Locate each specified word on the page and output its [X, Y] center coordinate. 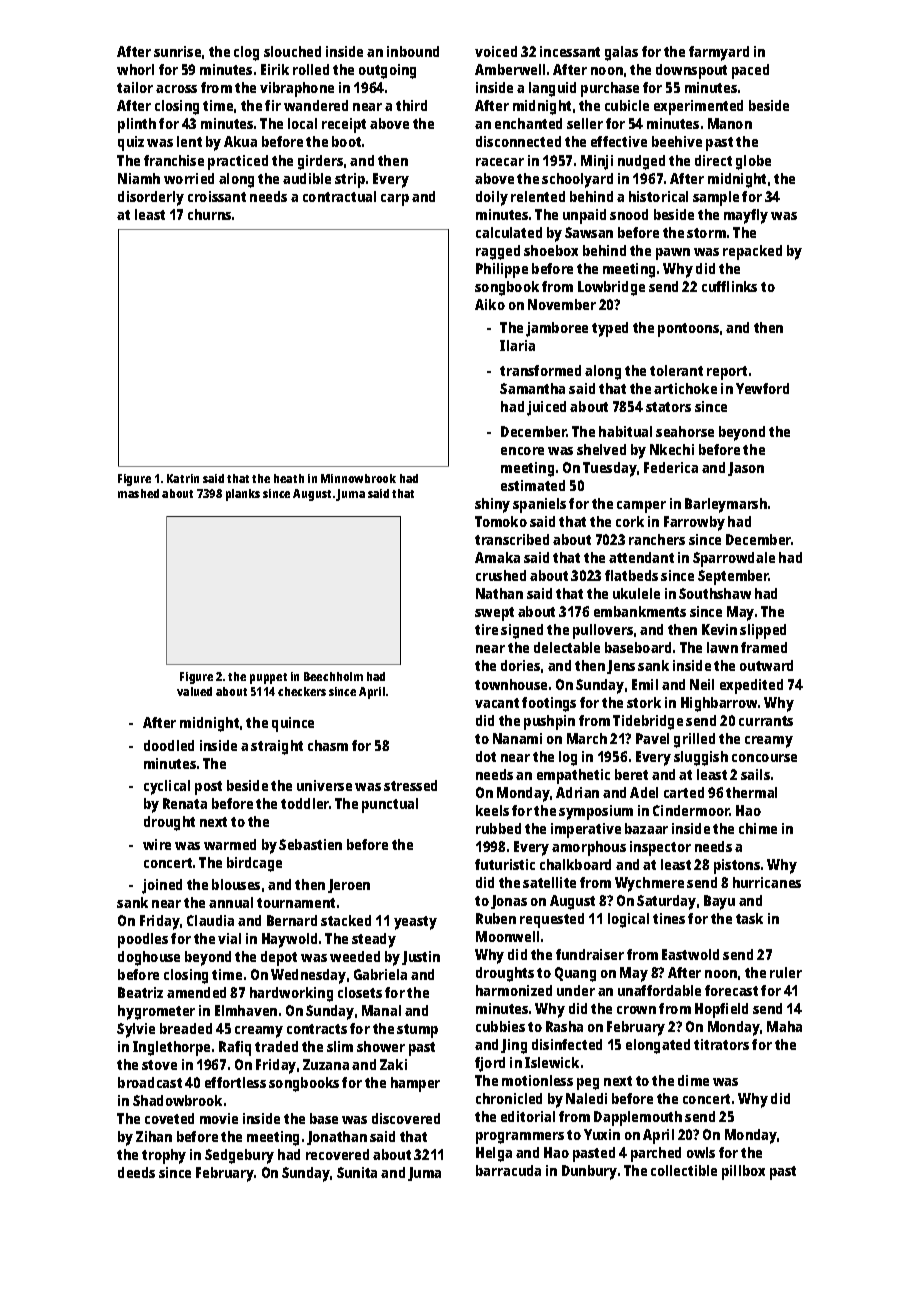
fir [273, 105]
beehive [677, 141]
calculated [509, 232]
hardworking [291, 994]
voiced [496, 51]
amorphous [589, 848]
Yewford [762, 388]
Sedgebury [239, 1156]
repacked [752, 252]
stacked [346, 920]
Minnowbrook [358, 478]
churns [209, 214]
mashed [138, 493]
